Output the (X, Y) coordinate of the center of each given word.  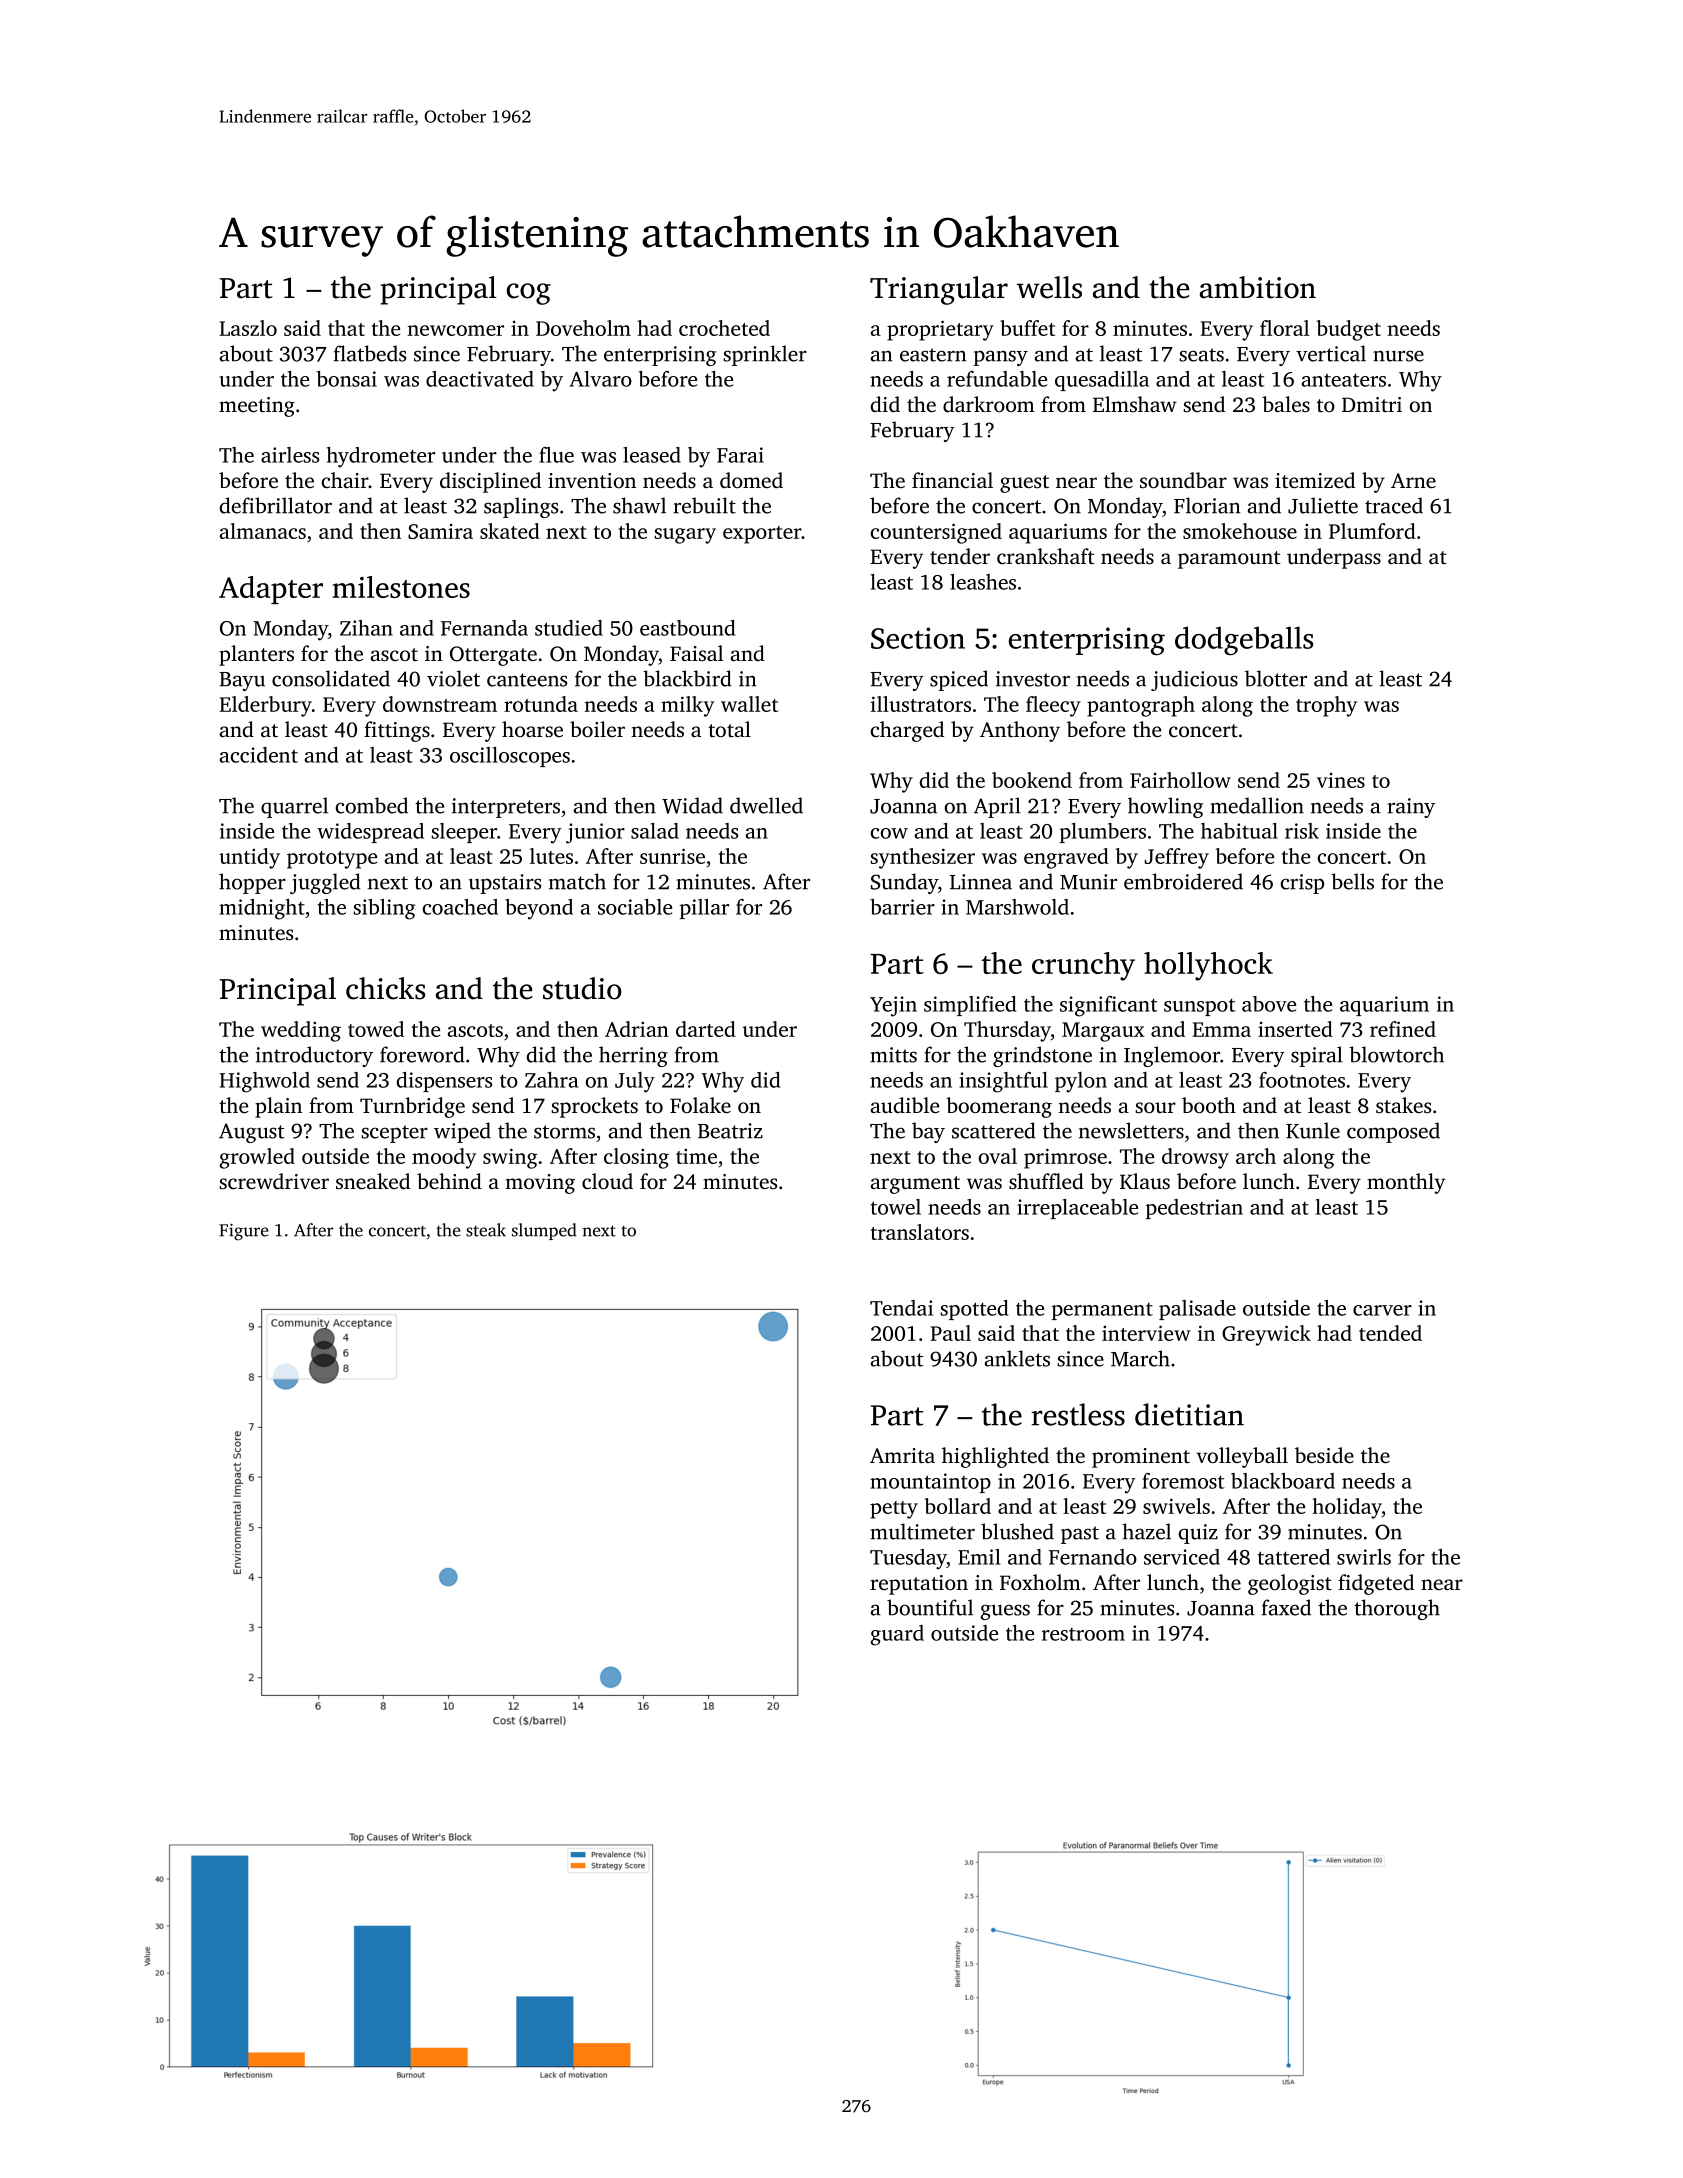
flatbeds (370, 353)
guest (1024, 484)
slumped (544, 1231)
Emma (1222, 1029)
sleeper (464, 833)
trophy (1326, 706)
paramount (1229, 560)
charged (907, 731)
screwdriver (274, 1181)
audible (905, 1105)
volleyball (1242, 1457)
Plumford (1372, 531)
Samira (440, 531)
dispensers (444, 1082)
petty (894, 1510)
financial (952, 480)
